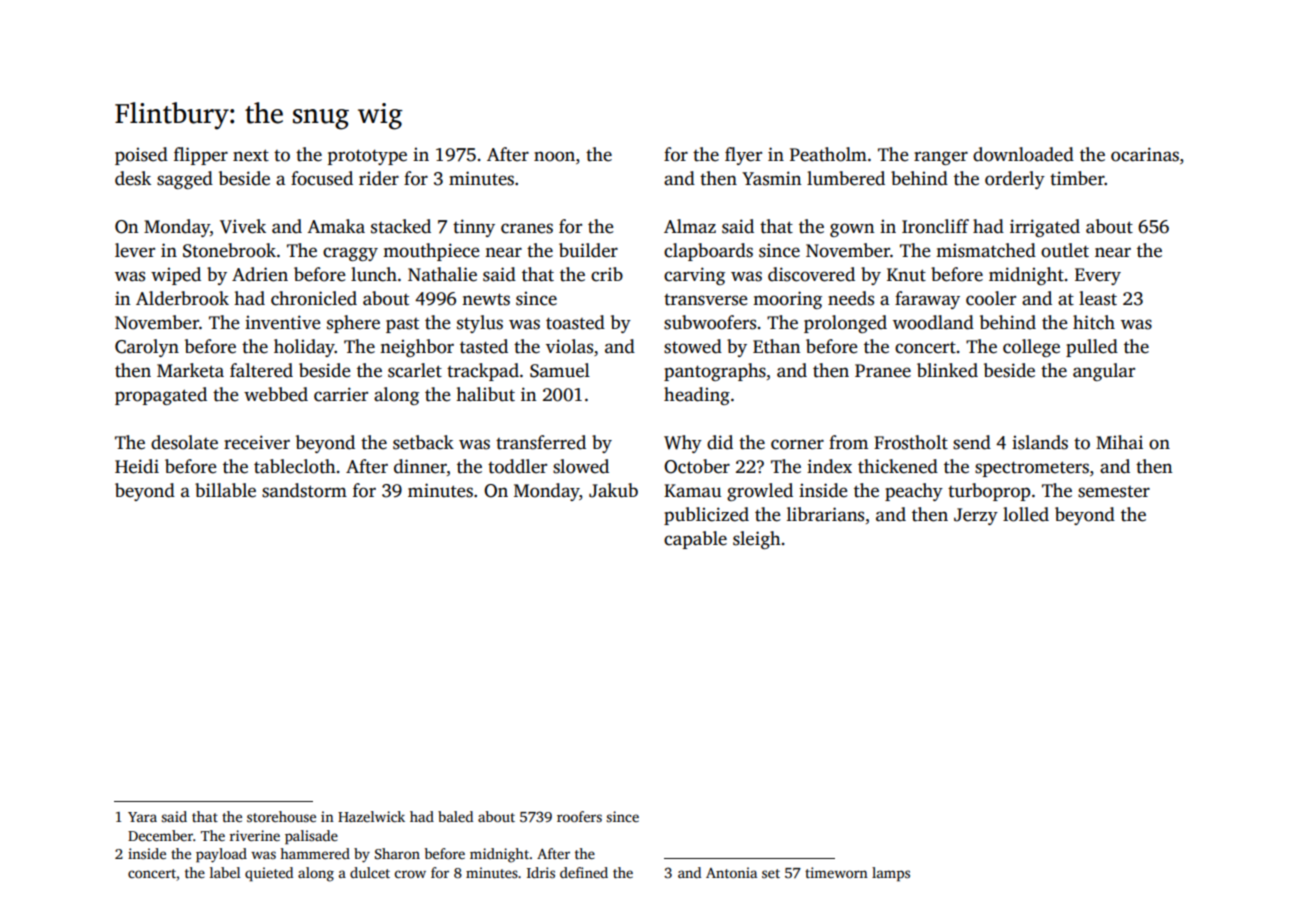 This screenshot has width=1308, height=924. Describe the element at coordinates (731, 872) in the screenshot. I see `Antonia` at that location.
